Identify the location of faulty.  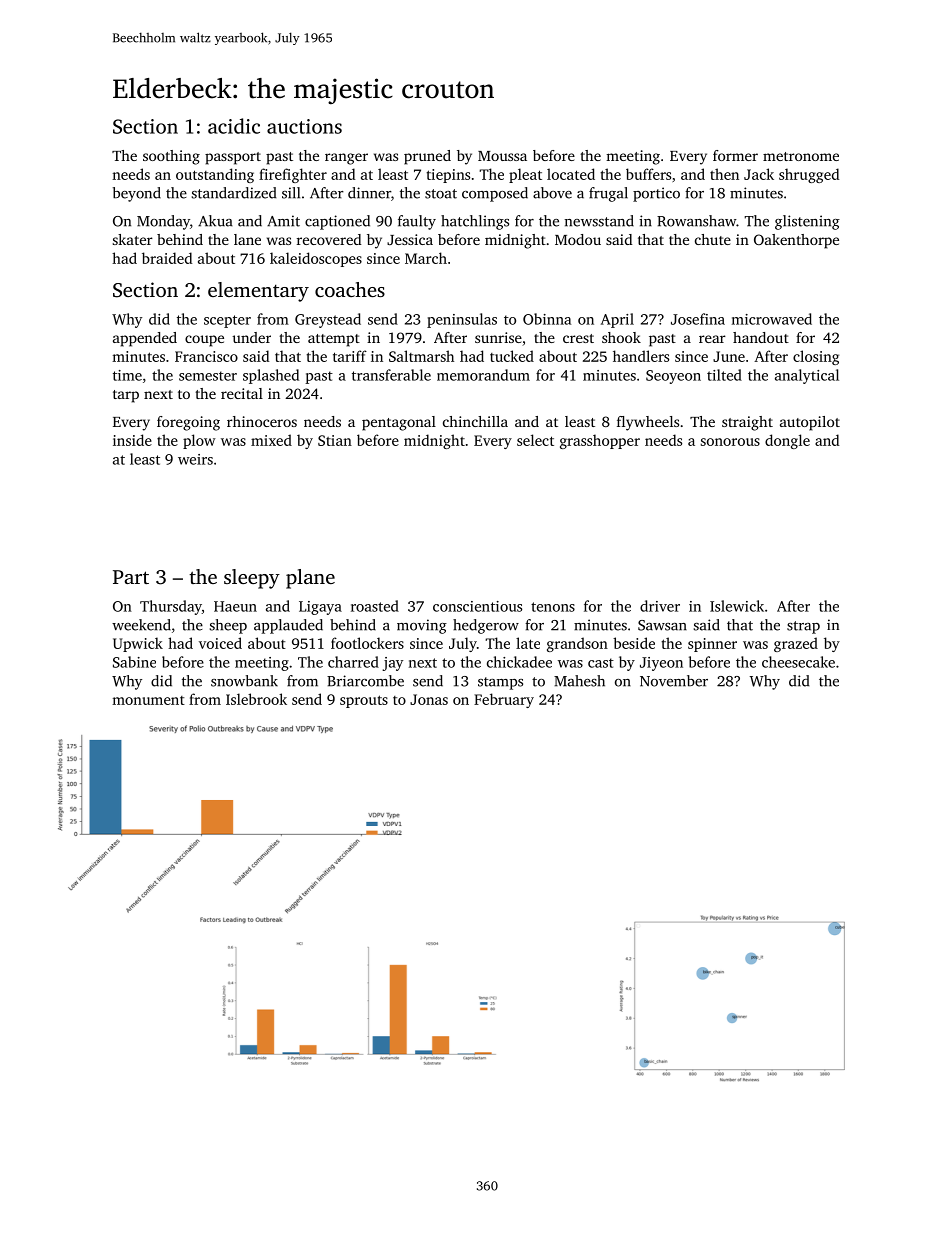
(417, 222).
